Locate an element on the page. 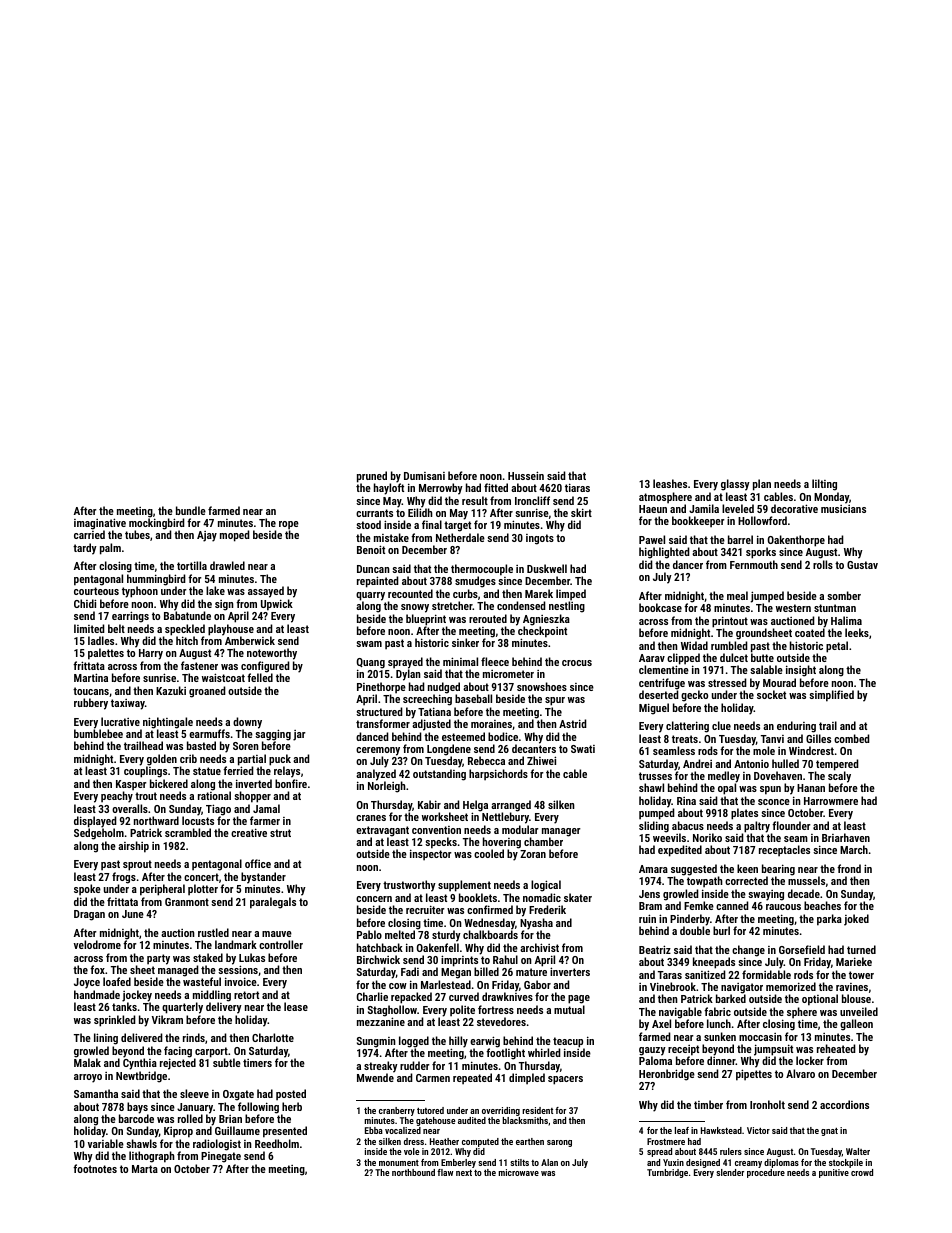  downy is located at coordinates (247, 723).
